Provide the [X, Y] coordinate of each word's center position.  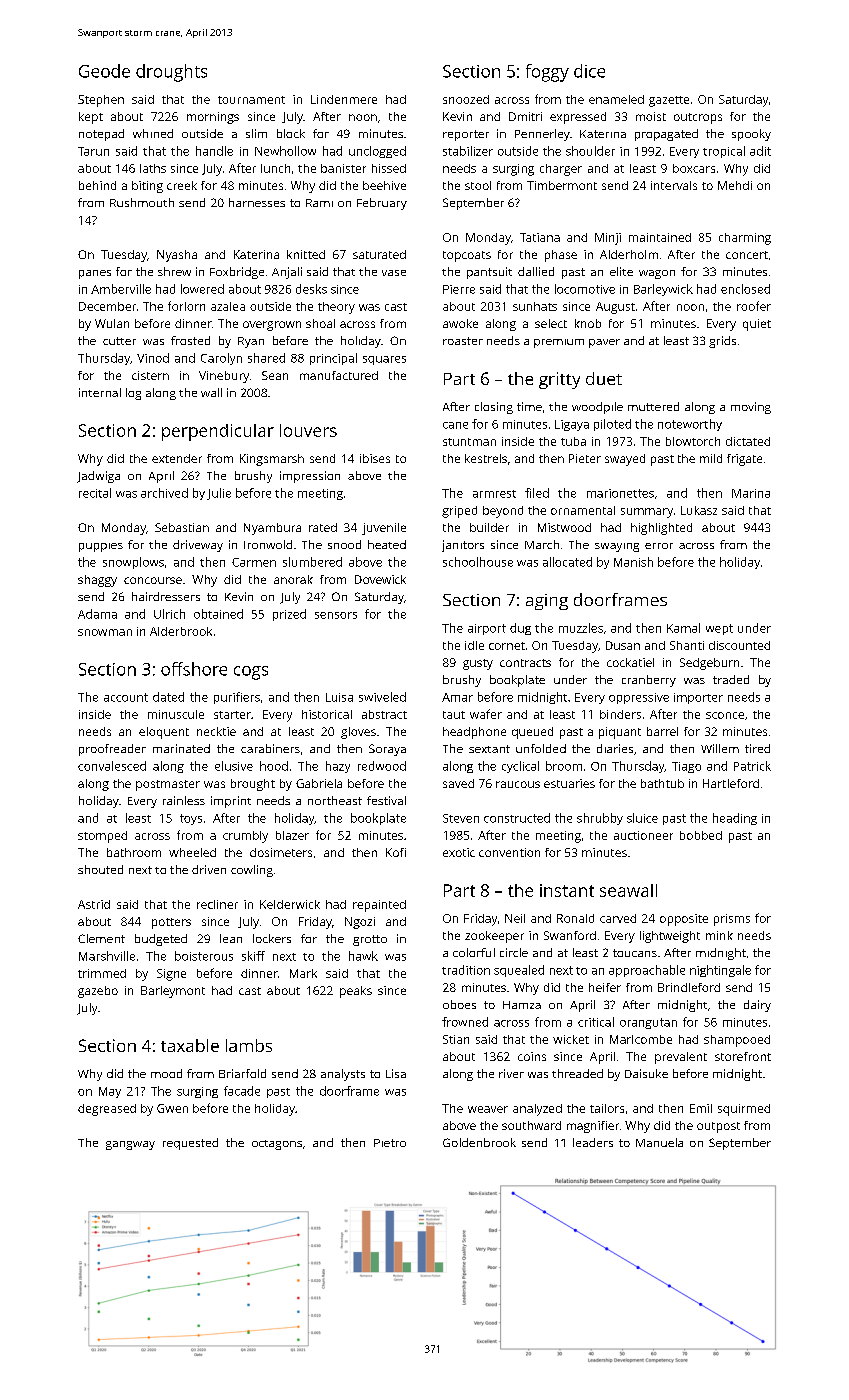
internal [100, 392]
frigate [744, 460]
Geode [104, 71]
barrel [662, 731]
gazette [669, 101]
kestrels [486, 458]
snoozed [466, 99]
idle [474, 645]
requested [190, 1144]
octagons [277, 1145]
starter [232, 715]
